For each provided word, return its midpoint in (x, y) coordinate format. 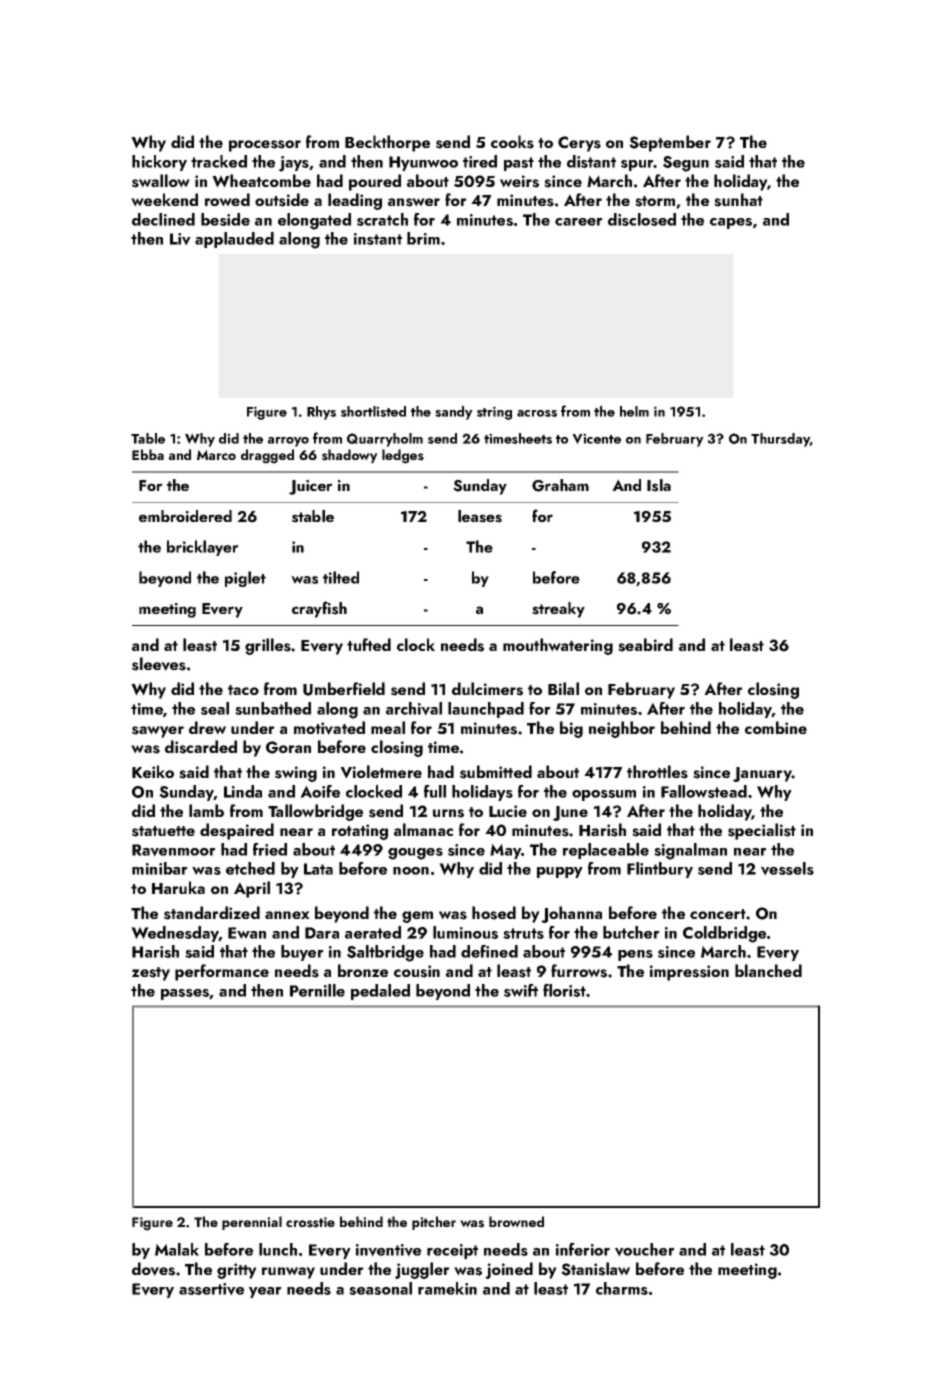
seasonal (380, 1288)
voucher (645, 1250)
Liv (180, 239)
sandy (454, 413)
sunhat (738, 200)
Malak (177, 1249)
